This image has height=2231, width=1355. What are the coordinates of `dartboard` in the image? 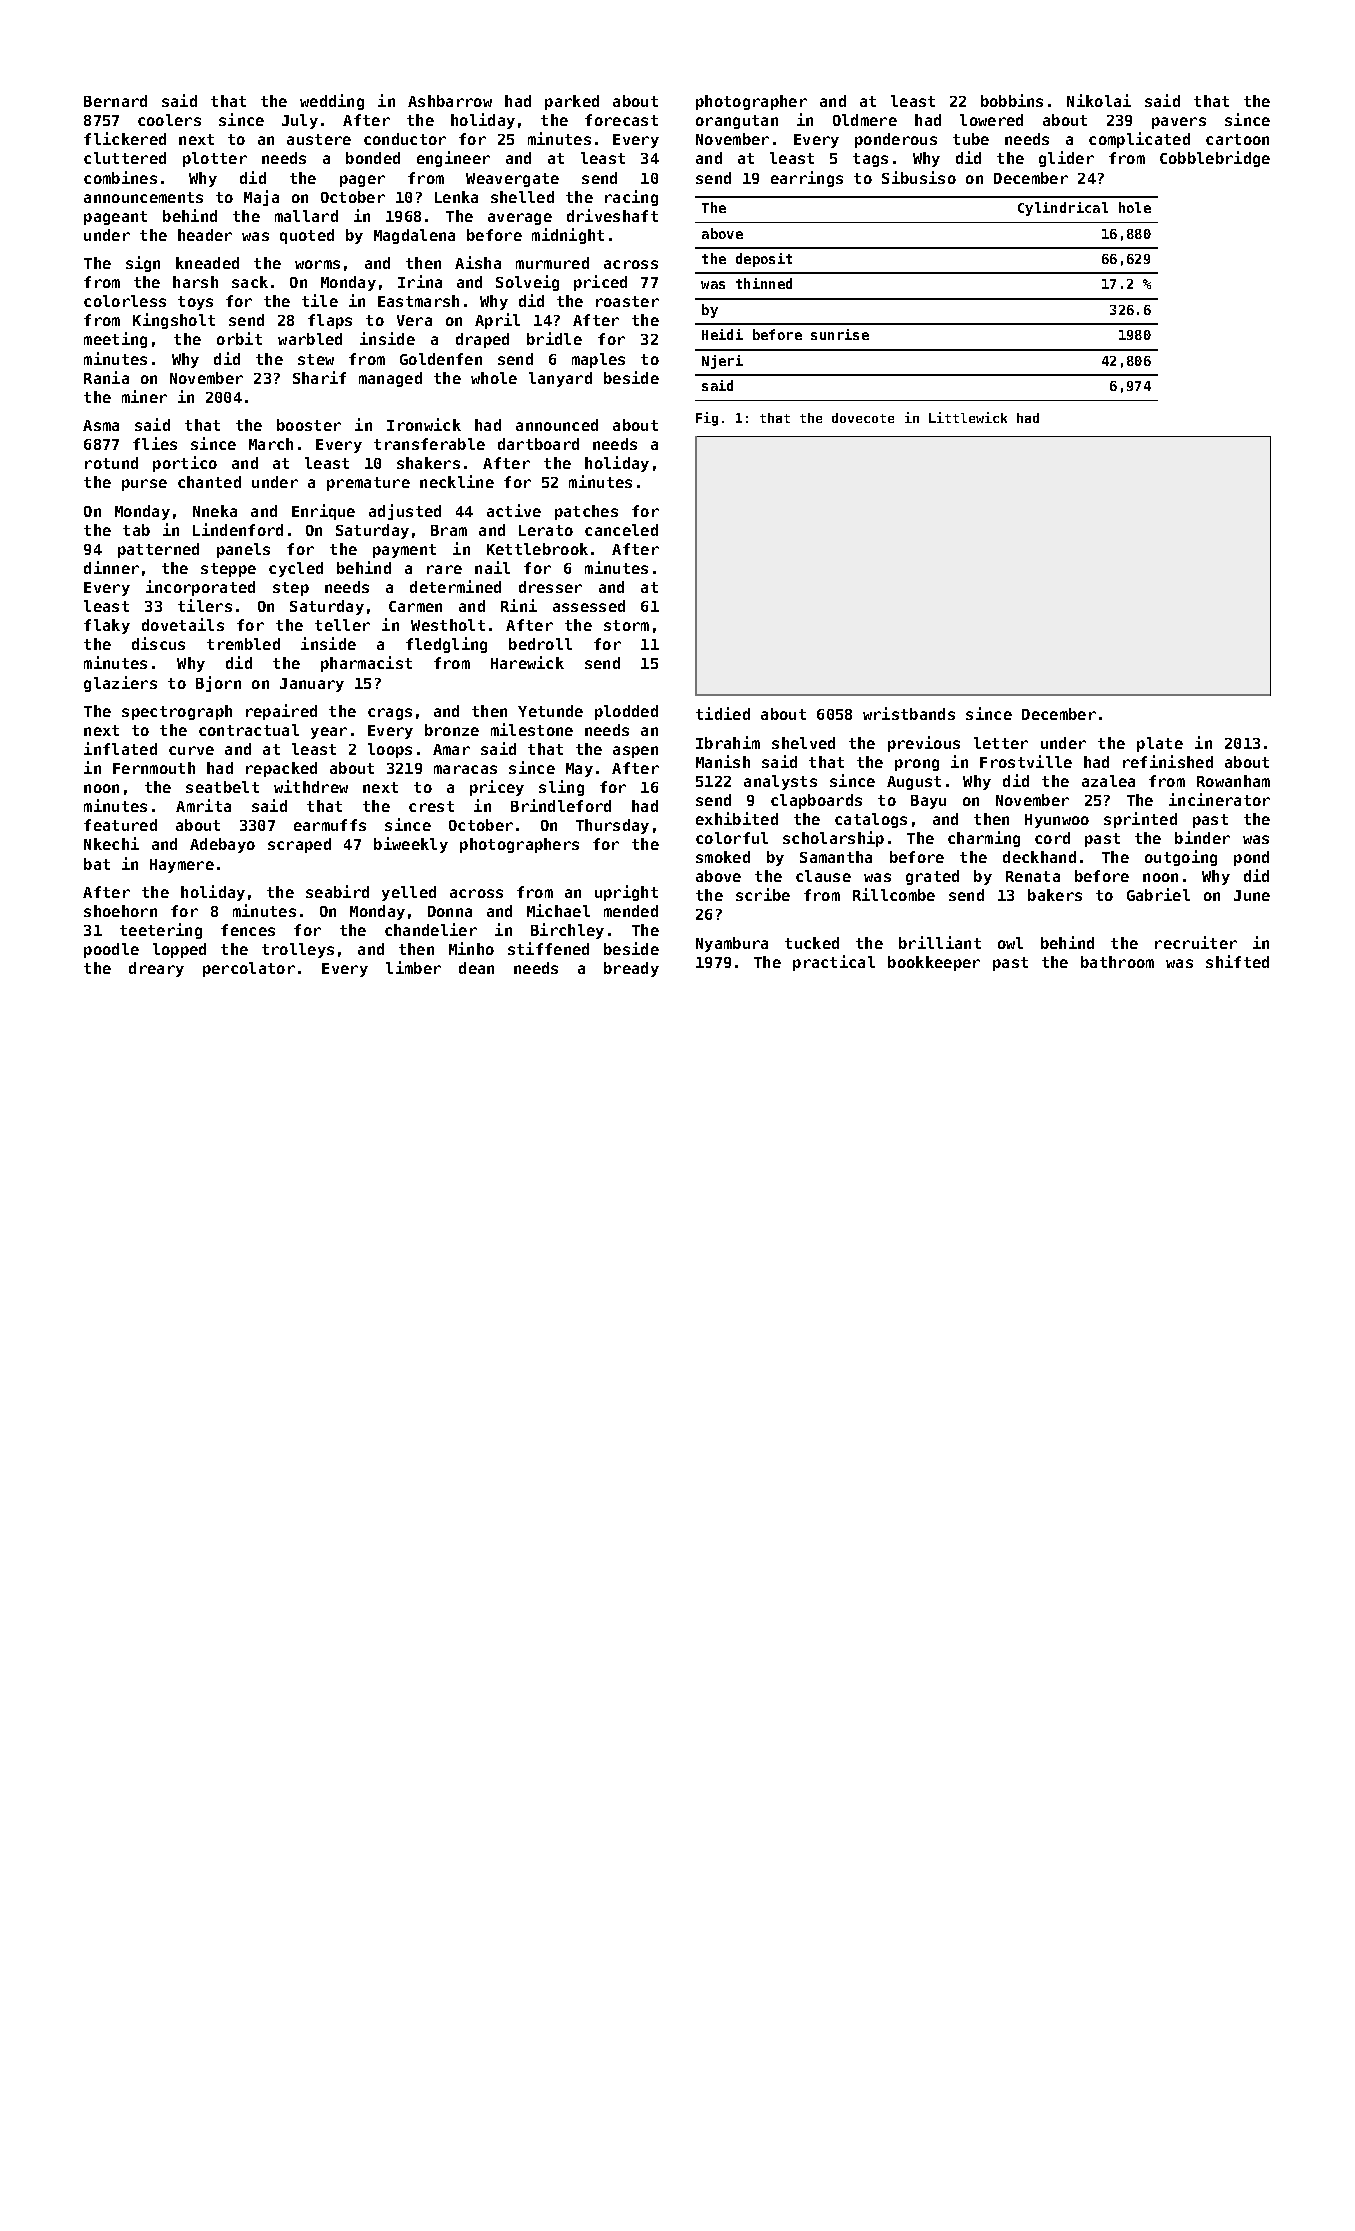 It's located at (538, 444).
